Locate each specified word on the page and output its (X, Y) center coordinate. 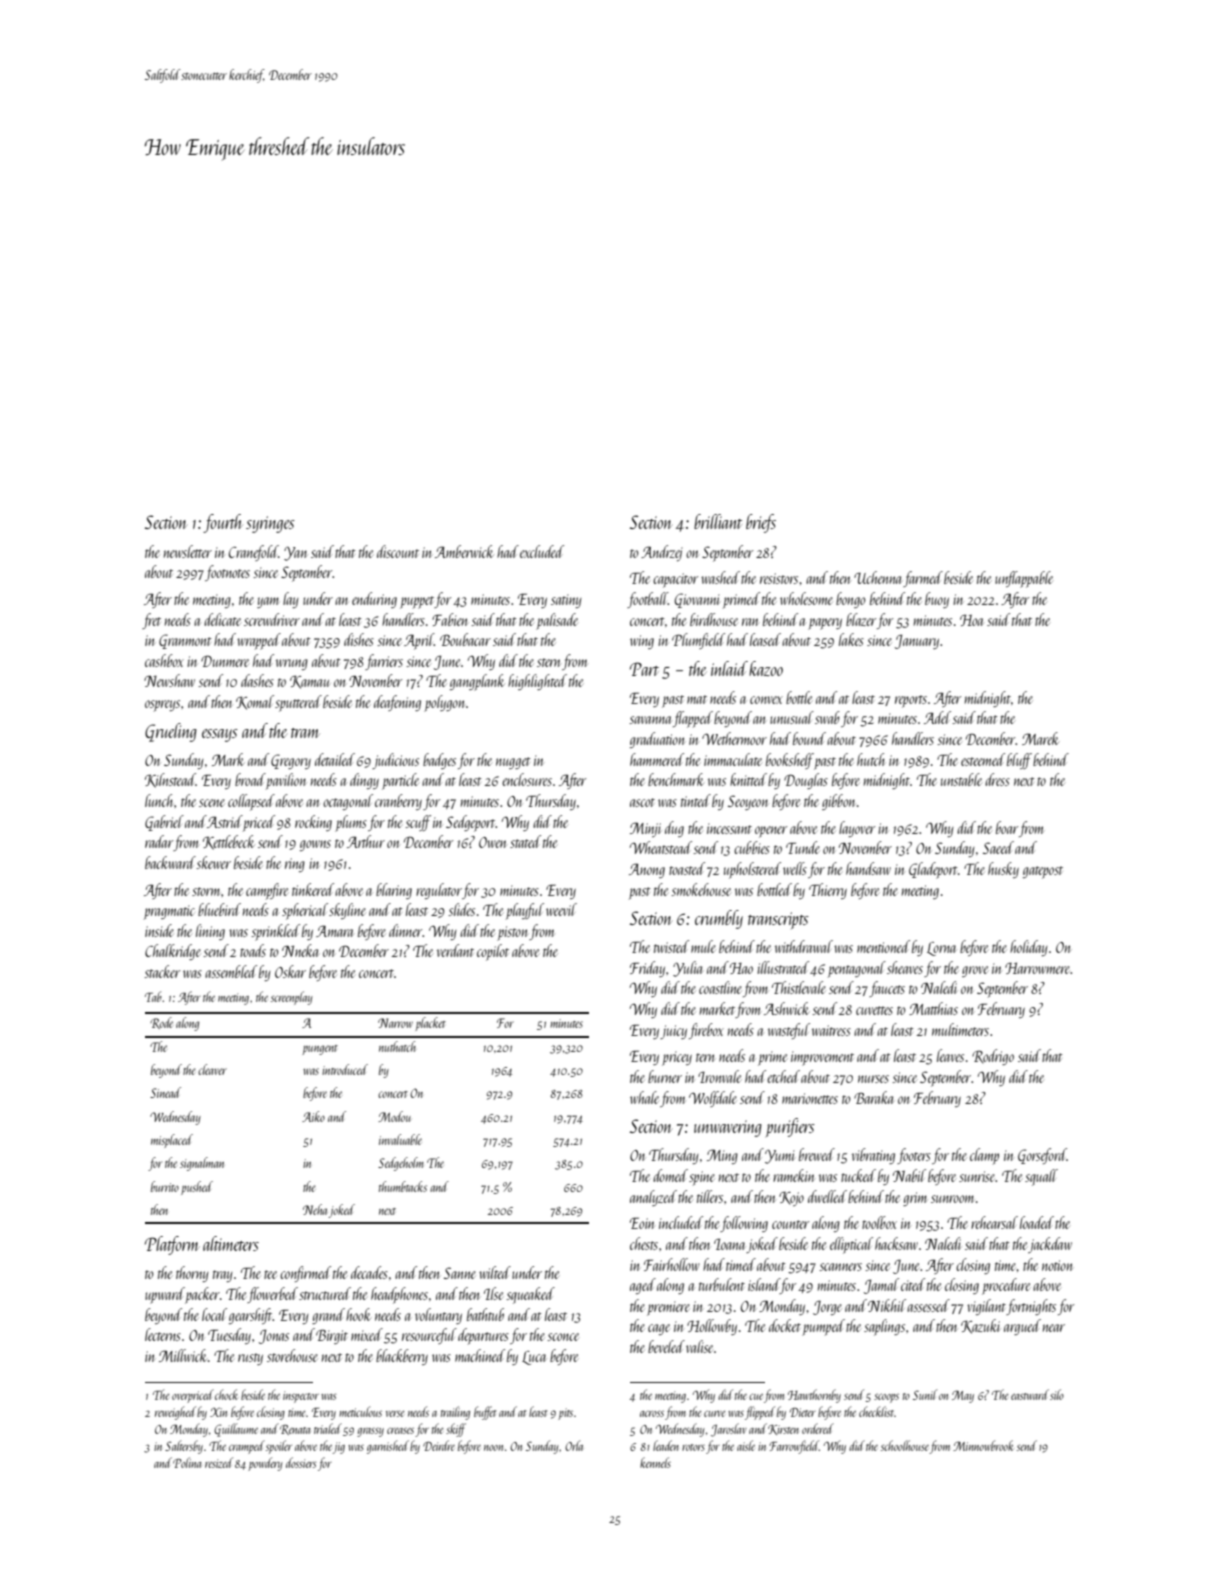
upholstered (752, 870)
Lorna (941, 949)
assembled (231, 971)
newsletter (188, 551)
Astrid (225, 821)
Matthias (933, 1008)
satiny (566, 601)
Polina (187, 1462)
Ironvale (719, 1076)
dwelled (827, 1196)
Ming (722, 1156)
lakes (851, 639)
